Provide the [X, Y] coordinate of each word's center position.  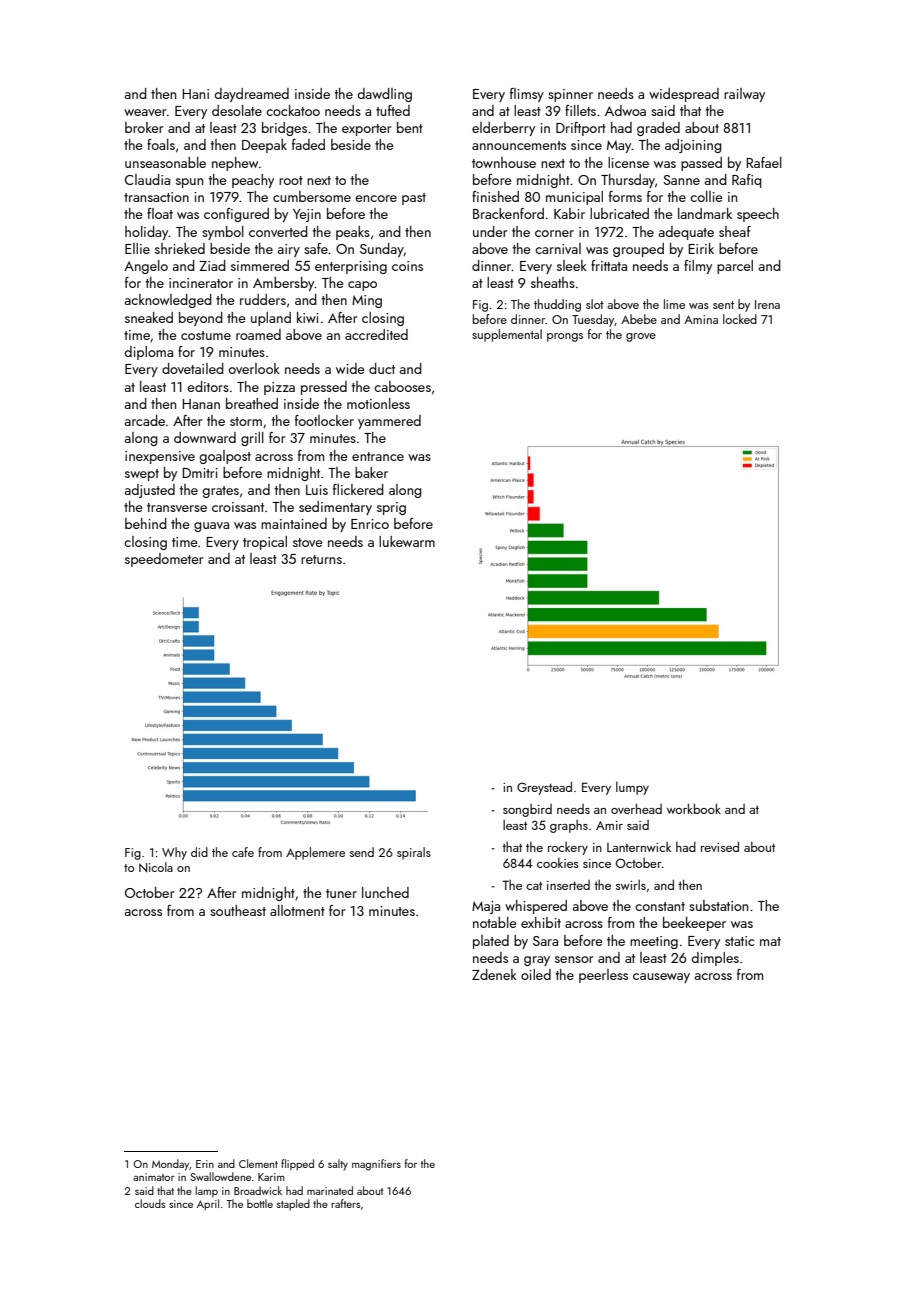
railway [744, 95]
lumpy [632, 788]
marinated [330, 1190]
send [362, 852]
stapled [293, 1204]
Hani [195, 94]
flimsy [527, 95]
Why [174, 853]
